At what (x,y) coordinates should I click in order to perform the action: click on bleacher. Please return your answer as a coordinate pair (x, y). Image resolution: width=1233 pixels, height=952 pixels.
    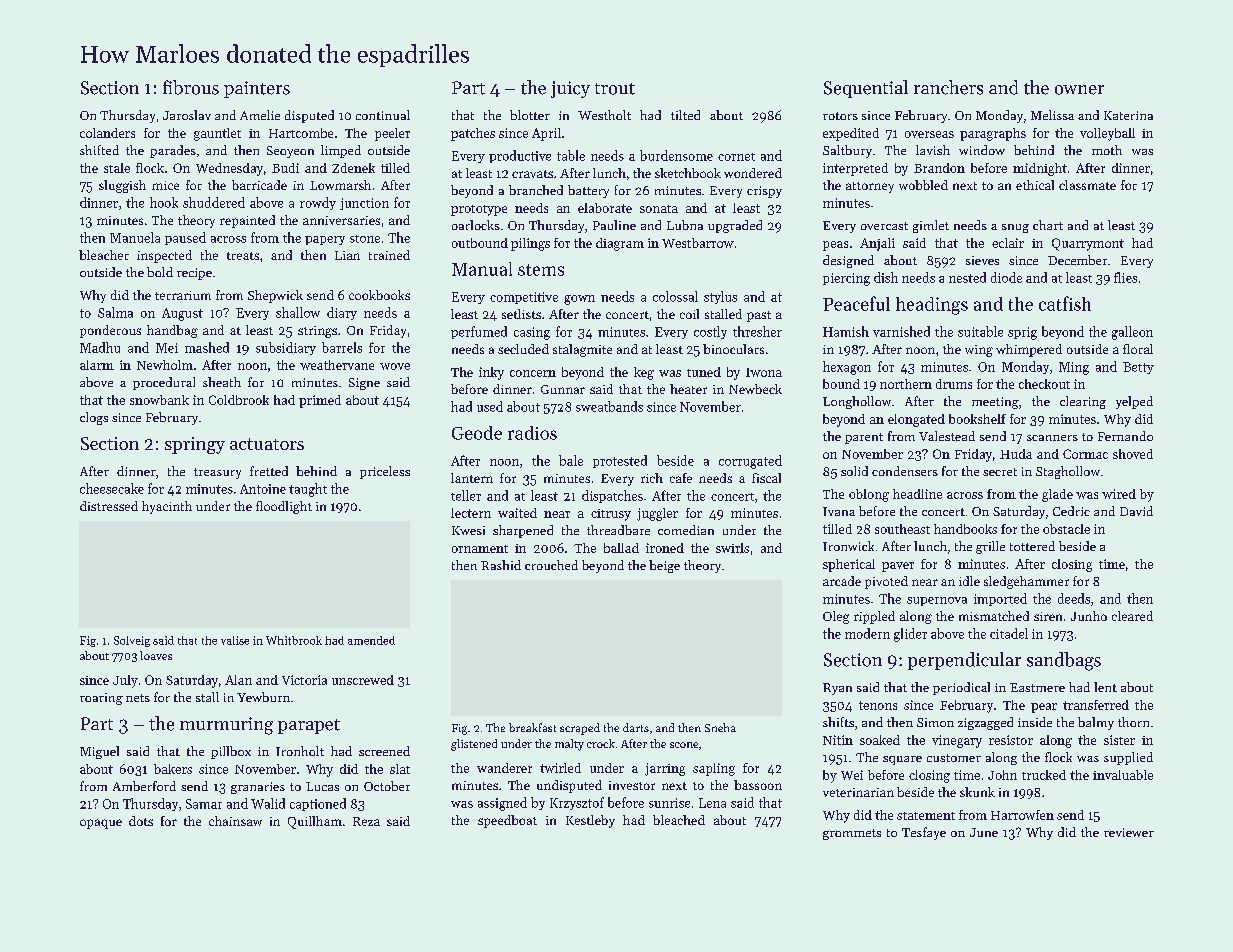
    Looking at the image, I should click on (104, 255).
